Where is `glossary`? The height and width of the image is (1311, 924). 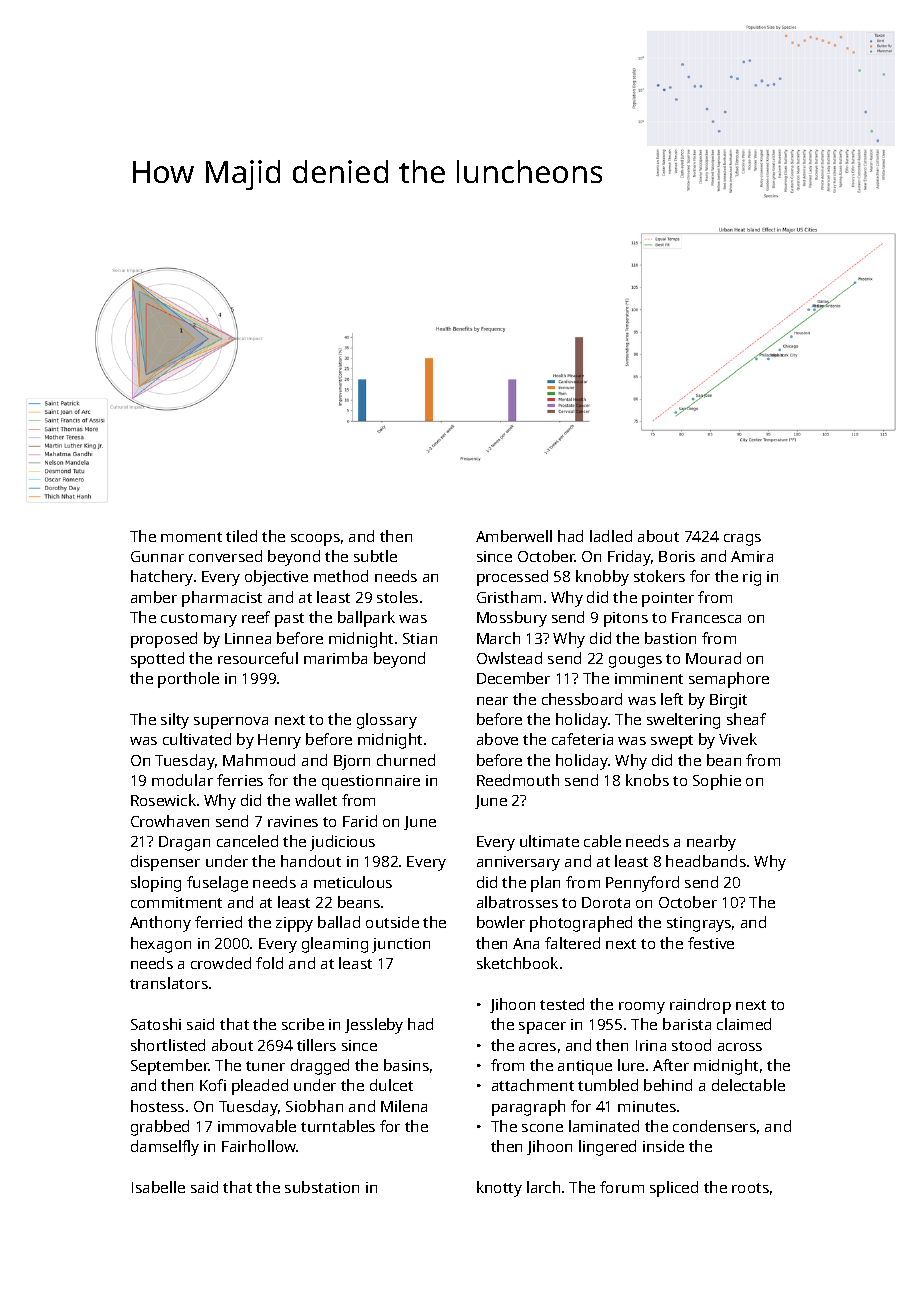 glossary is located at coordinates (387, 721).
